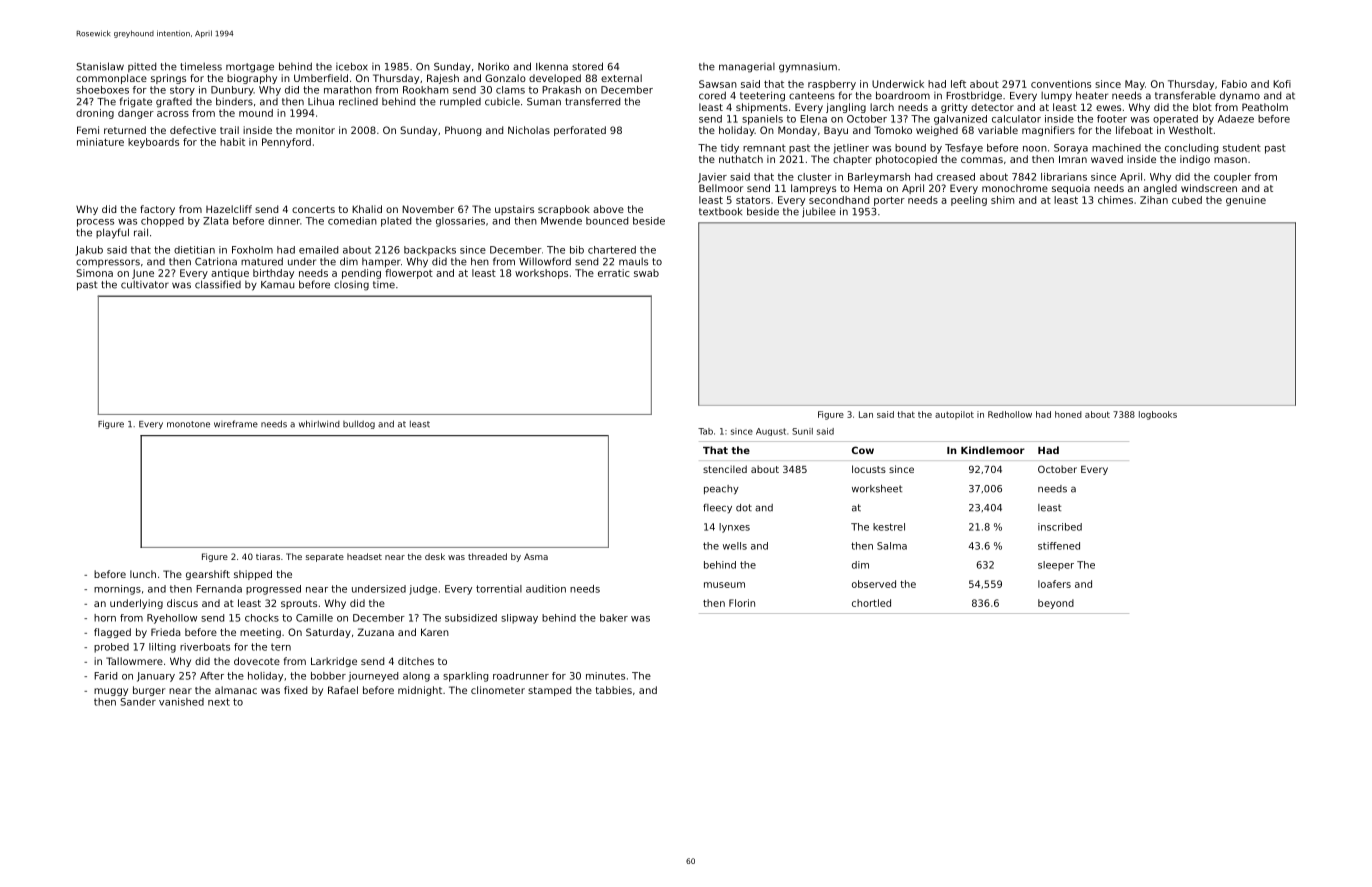 The width and height of the image is (1372, 887). What do you see at coordinates (1056, 604) in the image?
I see `beyond` at bounding box center [1056, 604].
